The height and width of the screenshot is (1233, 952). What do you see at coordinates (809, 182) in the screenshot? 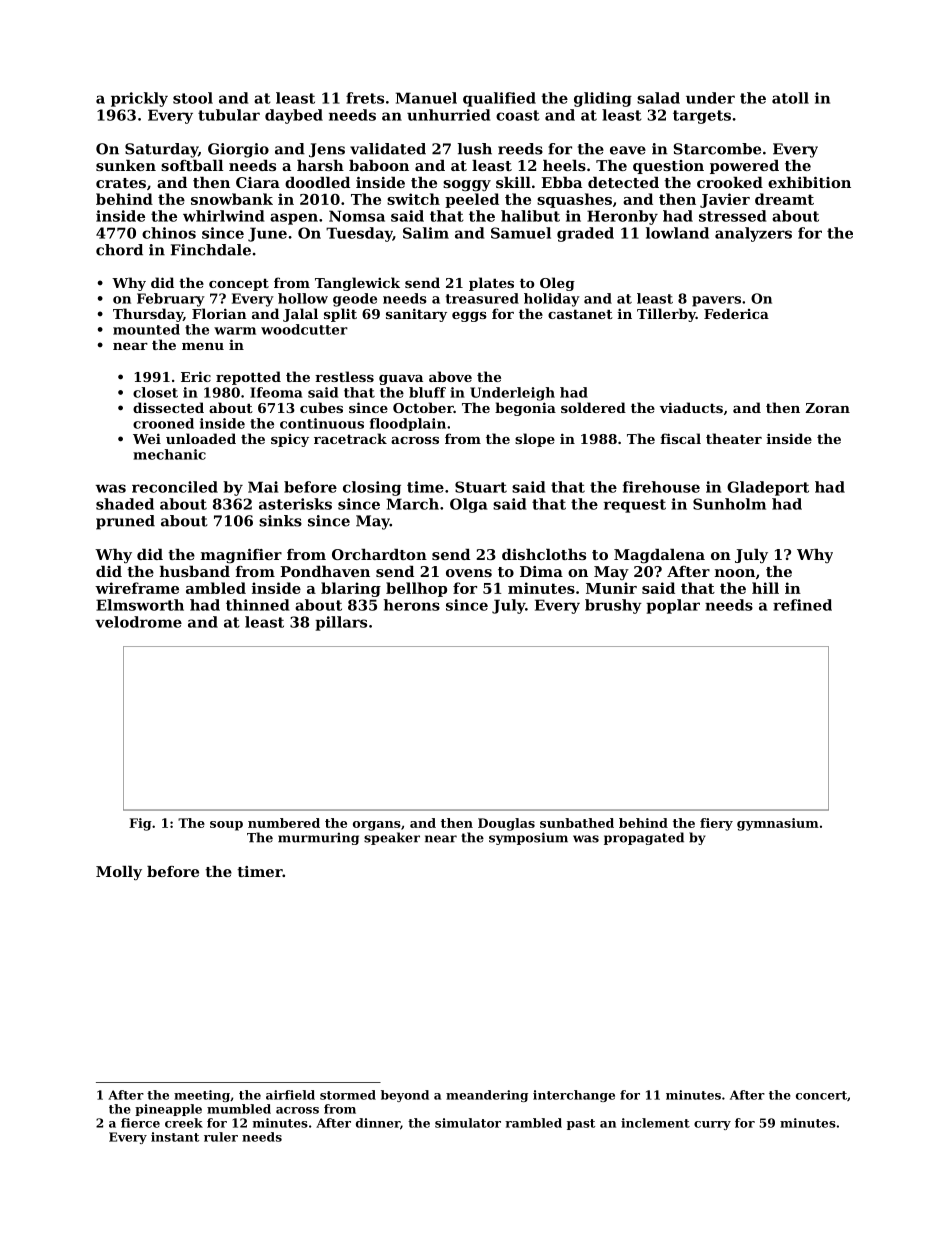
I see `exhibition` at bounding box center [809, 182].
